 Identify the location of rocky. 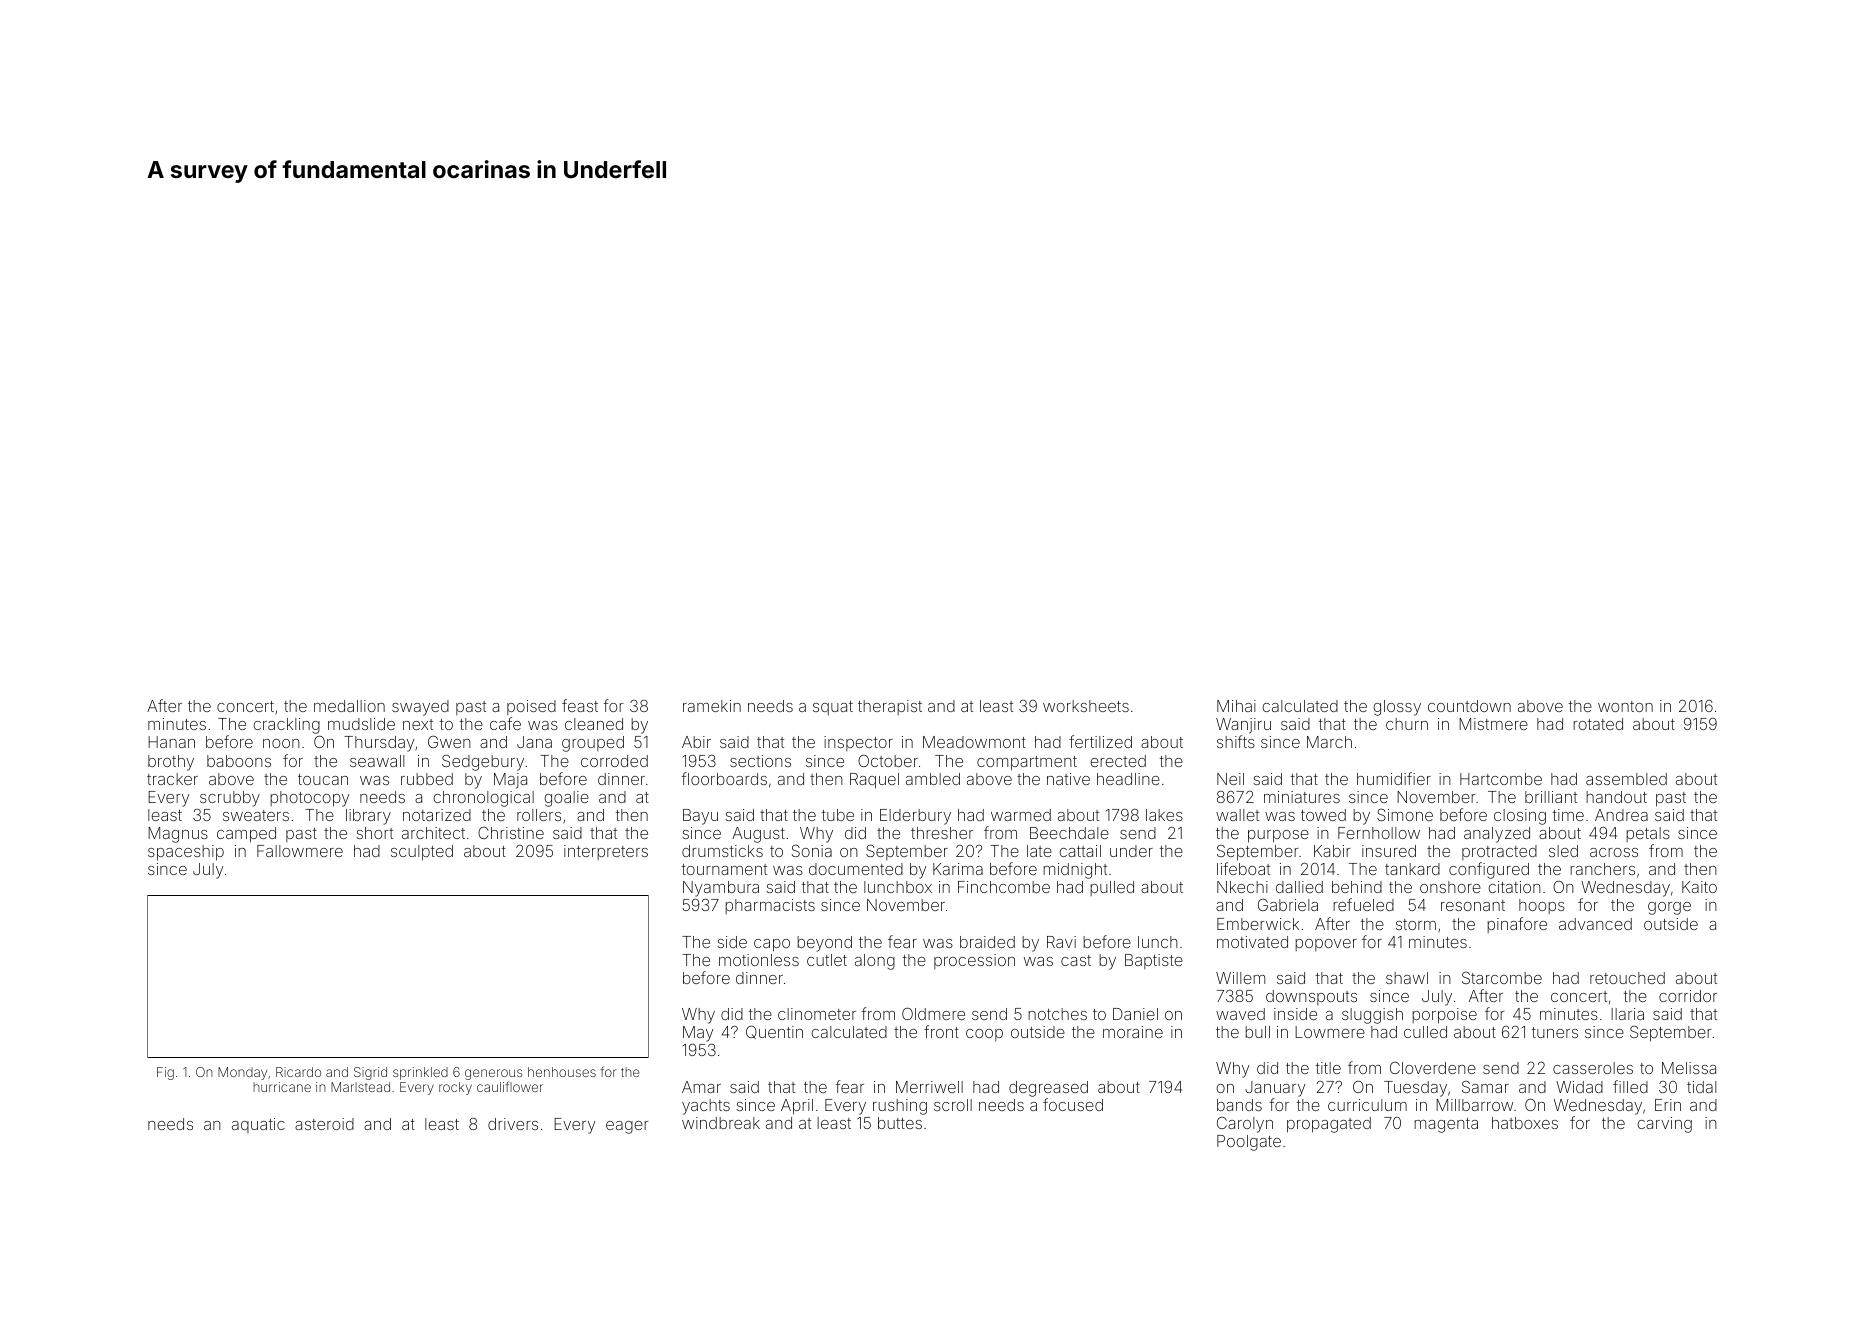
(455, 1088).
